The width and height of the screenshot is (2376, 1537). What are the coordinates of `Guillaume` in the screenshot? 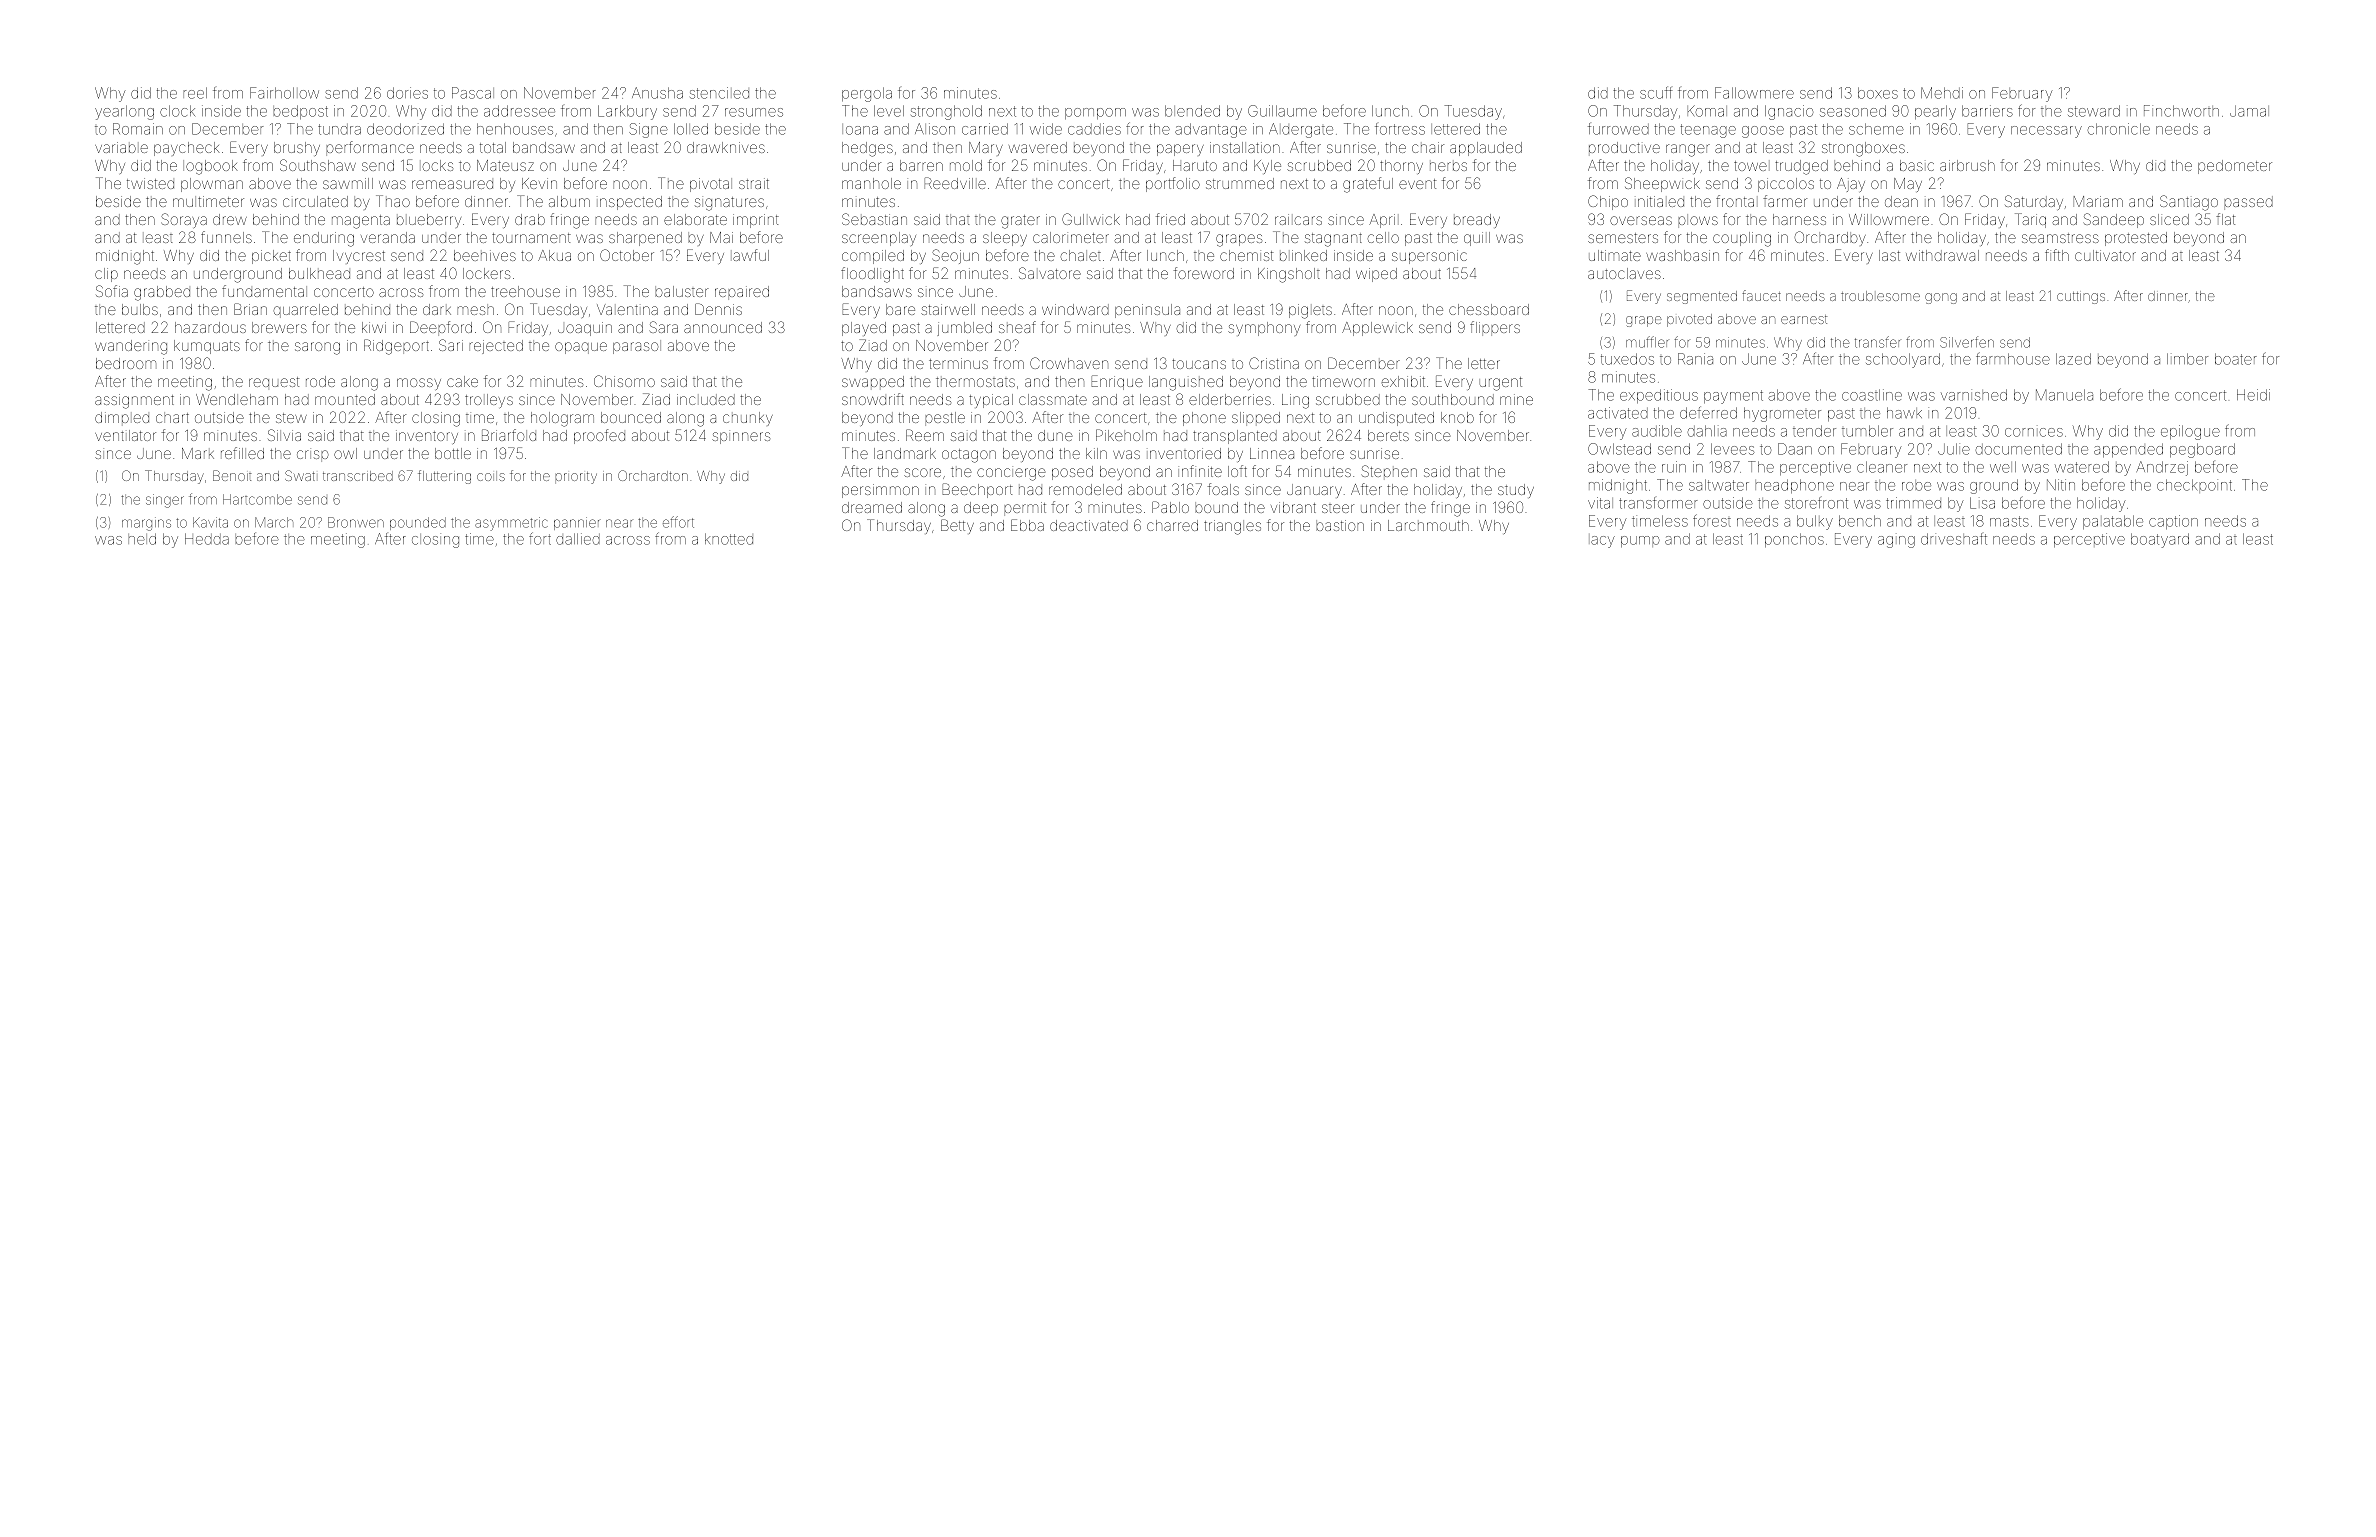 It's located at (1282, 111).
